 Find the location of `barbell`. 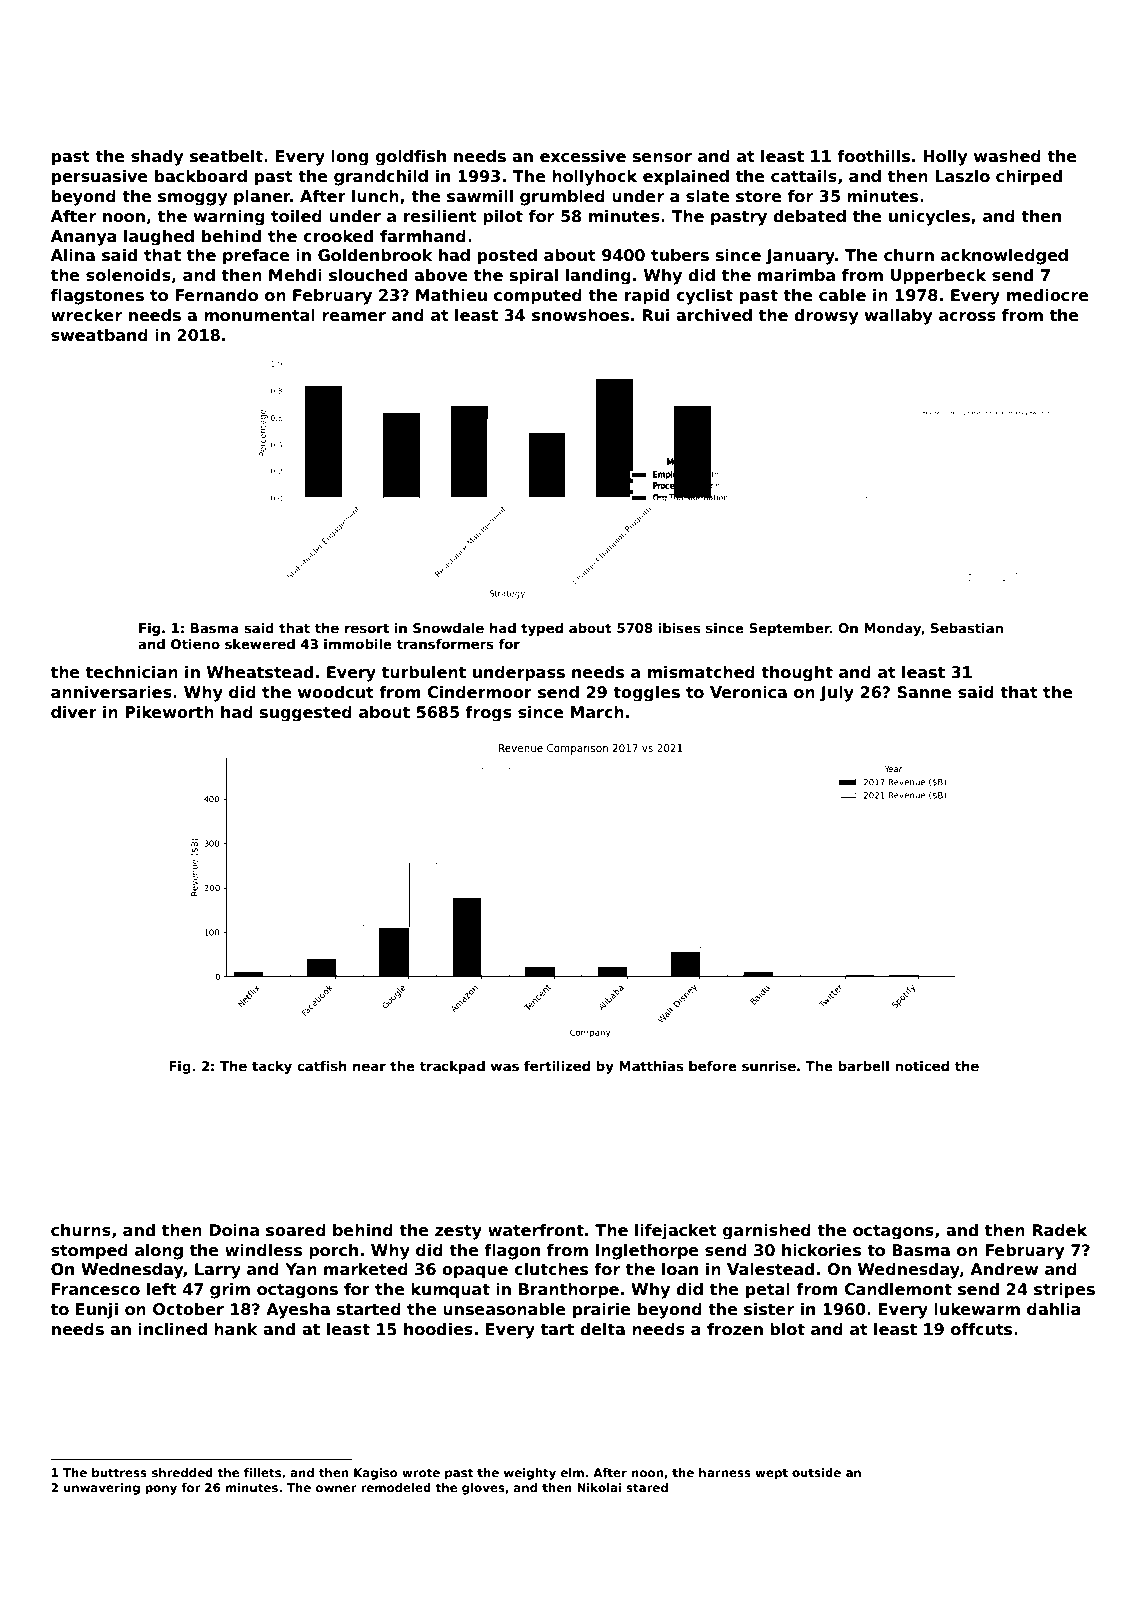

barbell is located at coordinates (863, 1066).
